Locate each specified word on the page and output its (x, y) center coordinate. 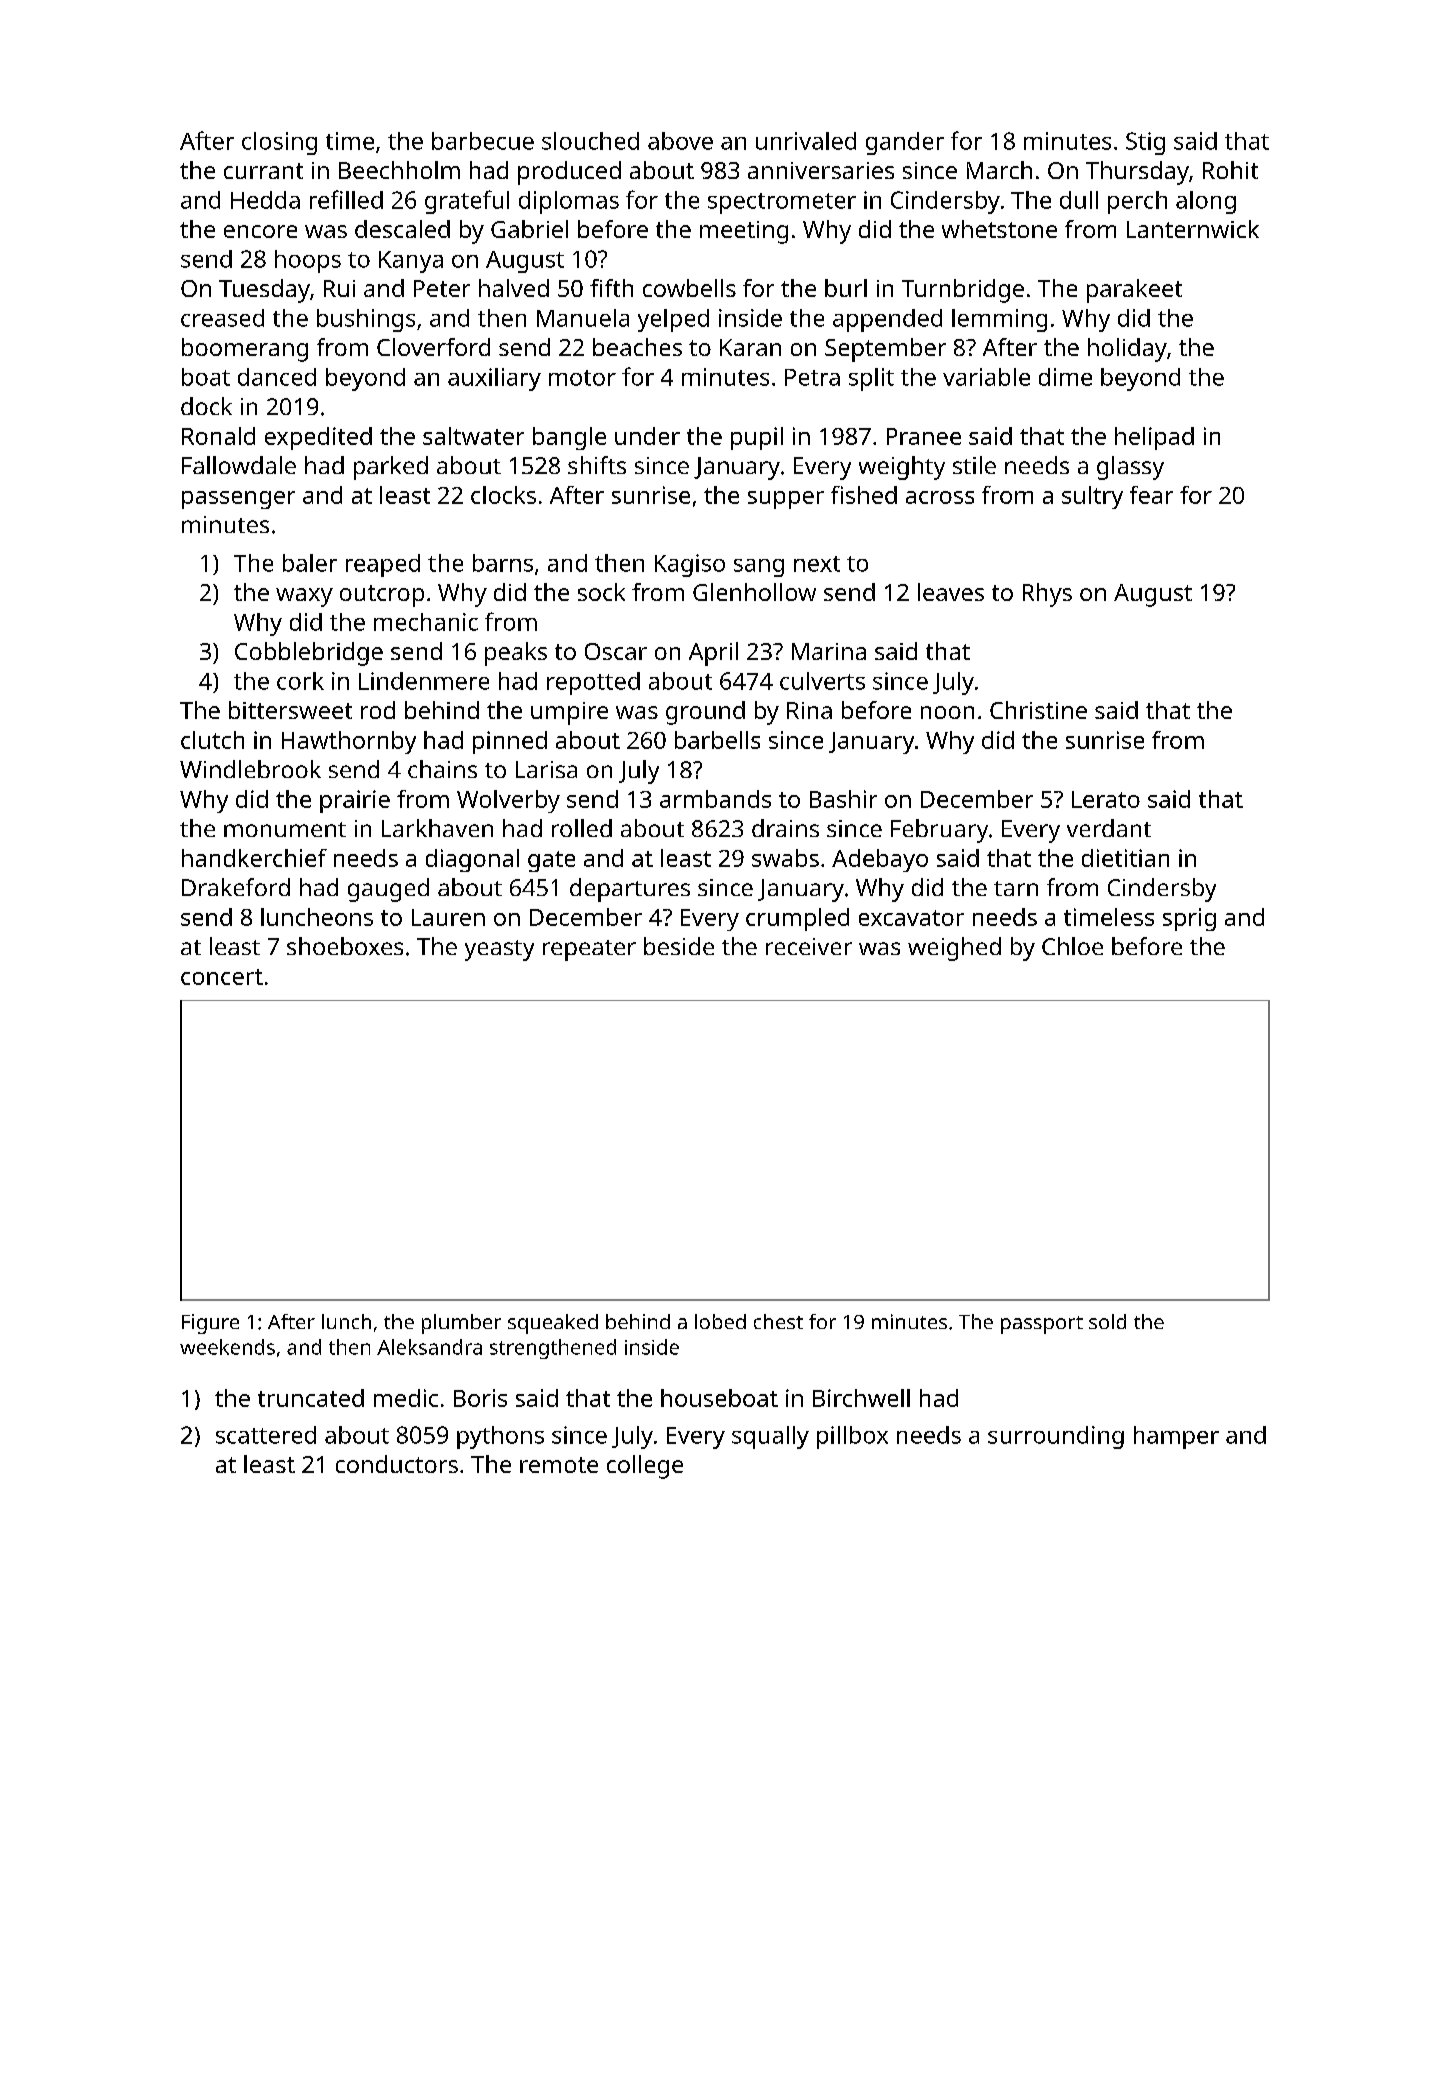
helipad (1154, 438)
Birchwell (861, 1398)
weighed (954, 949)
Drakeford (236, 887)
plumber (461, 1324)
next (817, 564)
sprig (1189, 919)
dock (206, 406)
